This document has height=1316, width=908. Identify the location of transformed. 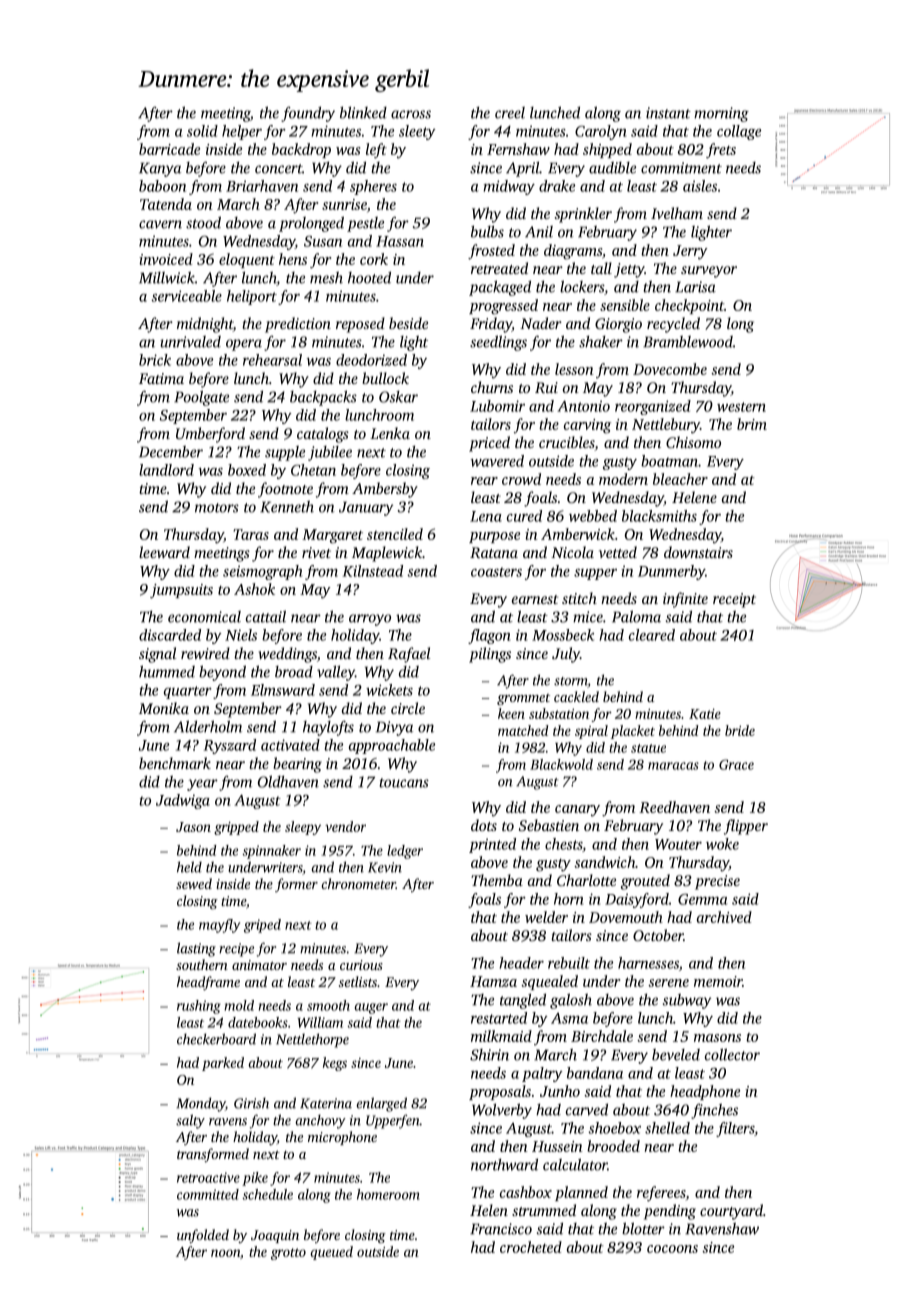
(213, 1155).
